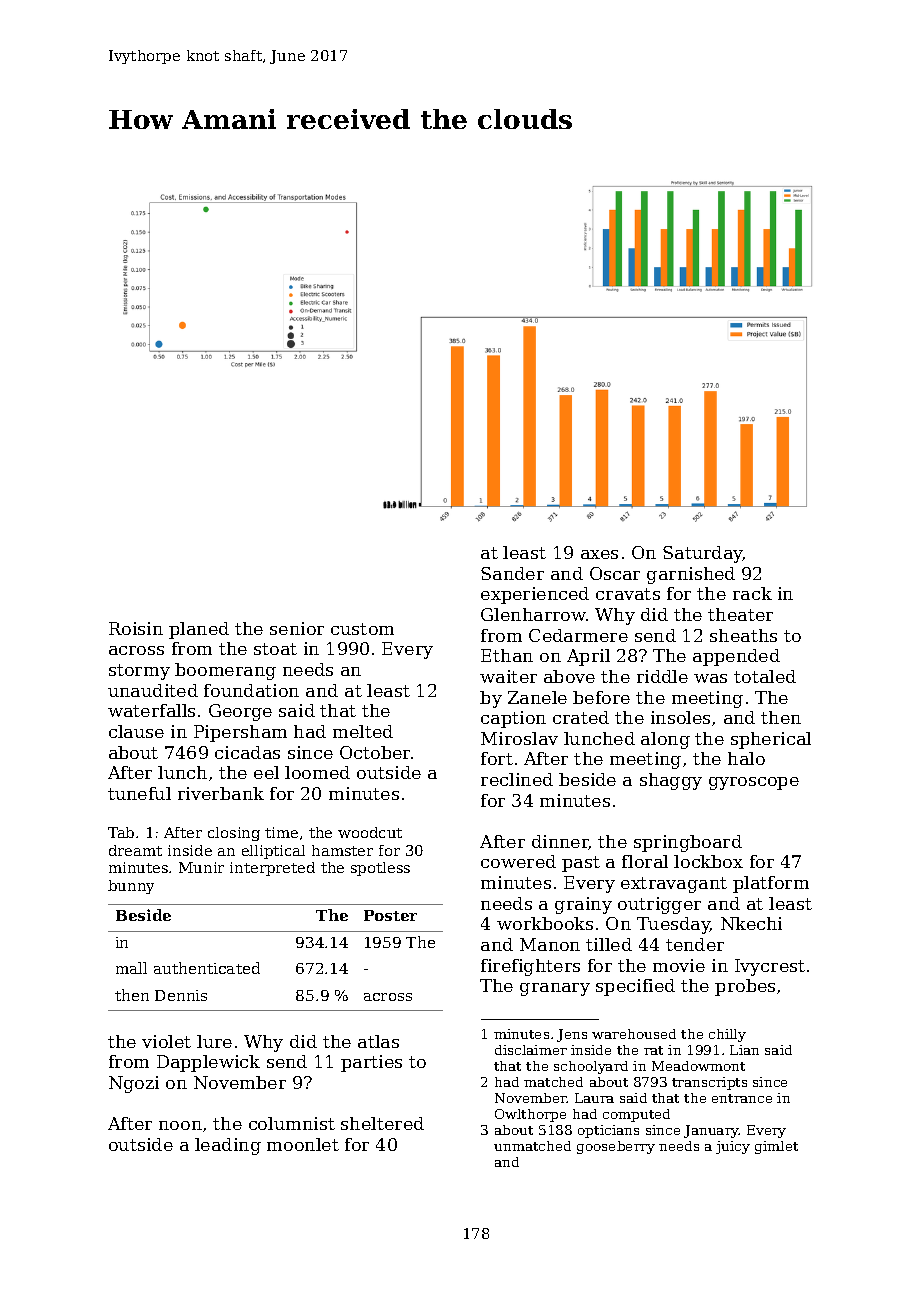 The width and height of the screenshot is (924, 1311). Describe the element at coordinates (770, 967) in the screenshot. I see `Ivycrest` at that location.
